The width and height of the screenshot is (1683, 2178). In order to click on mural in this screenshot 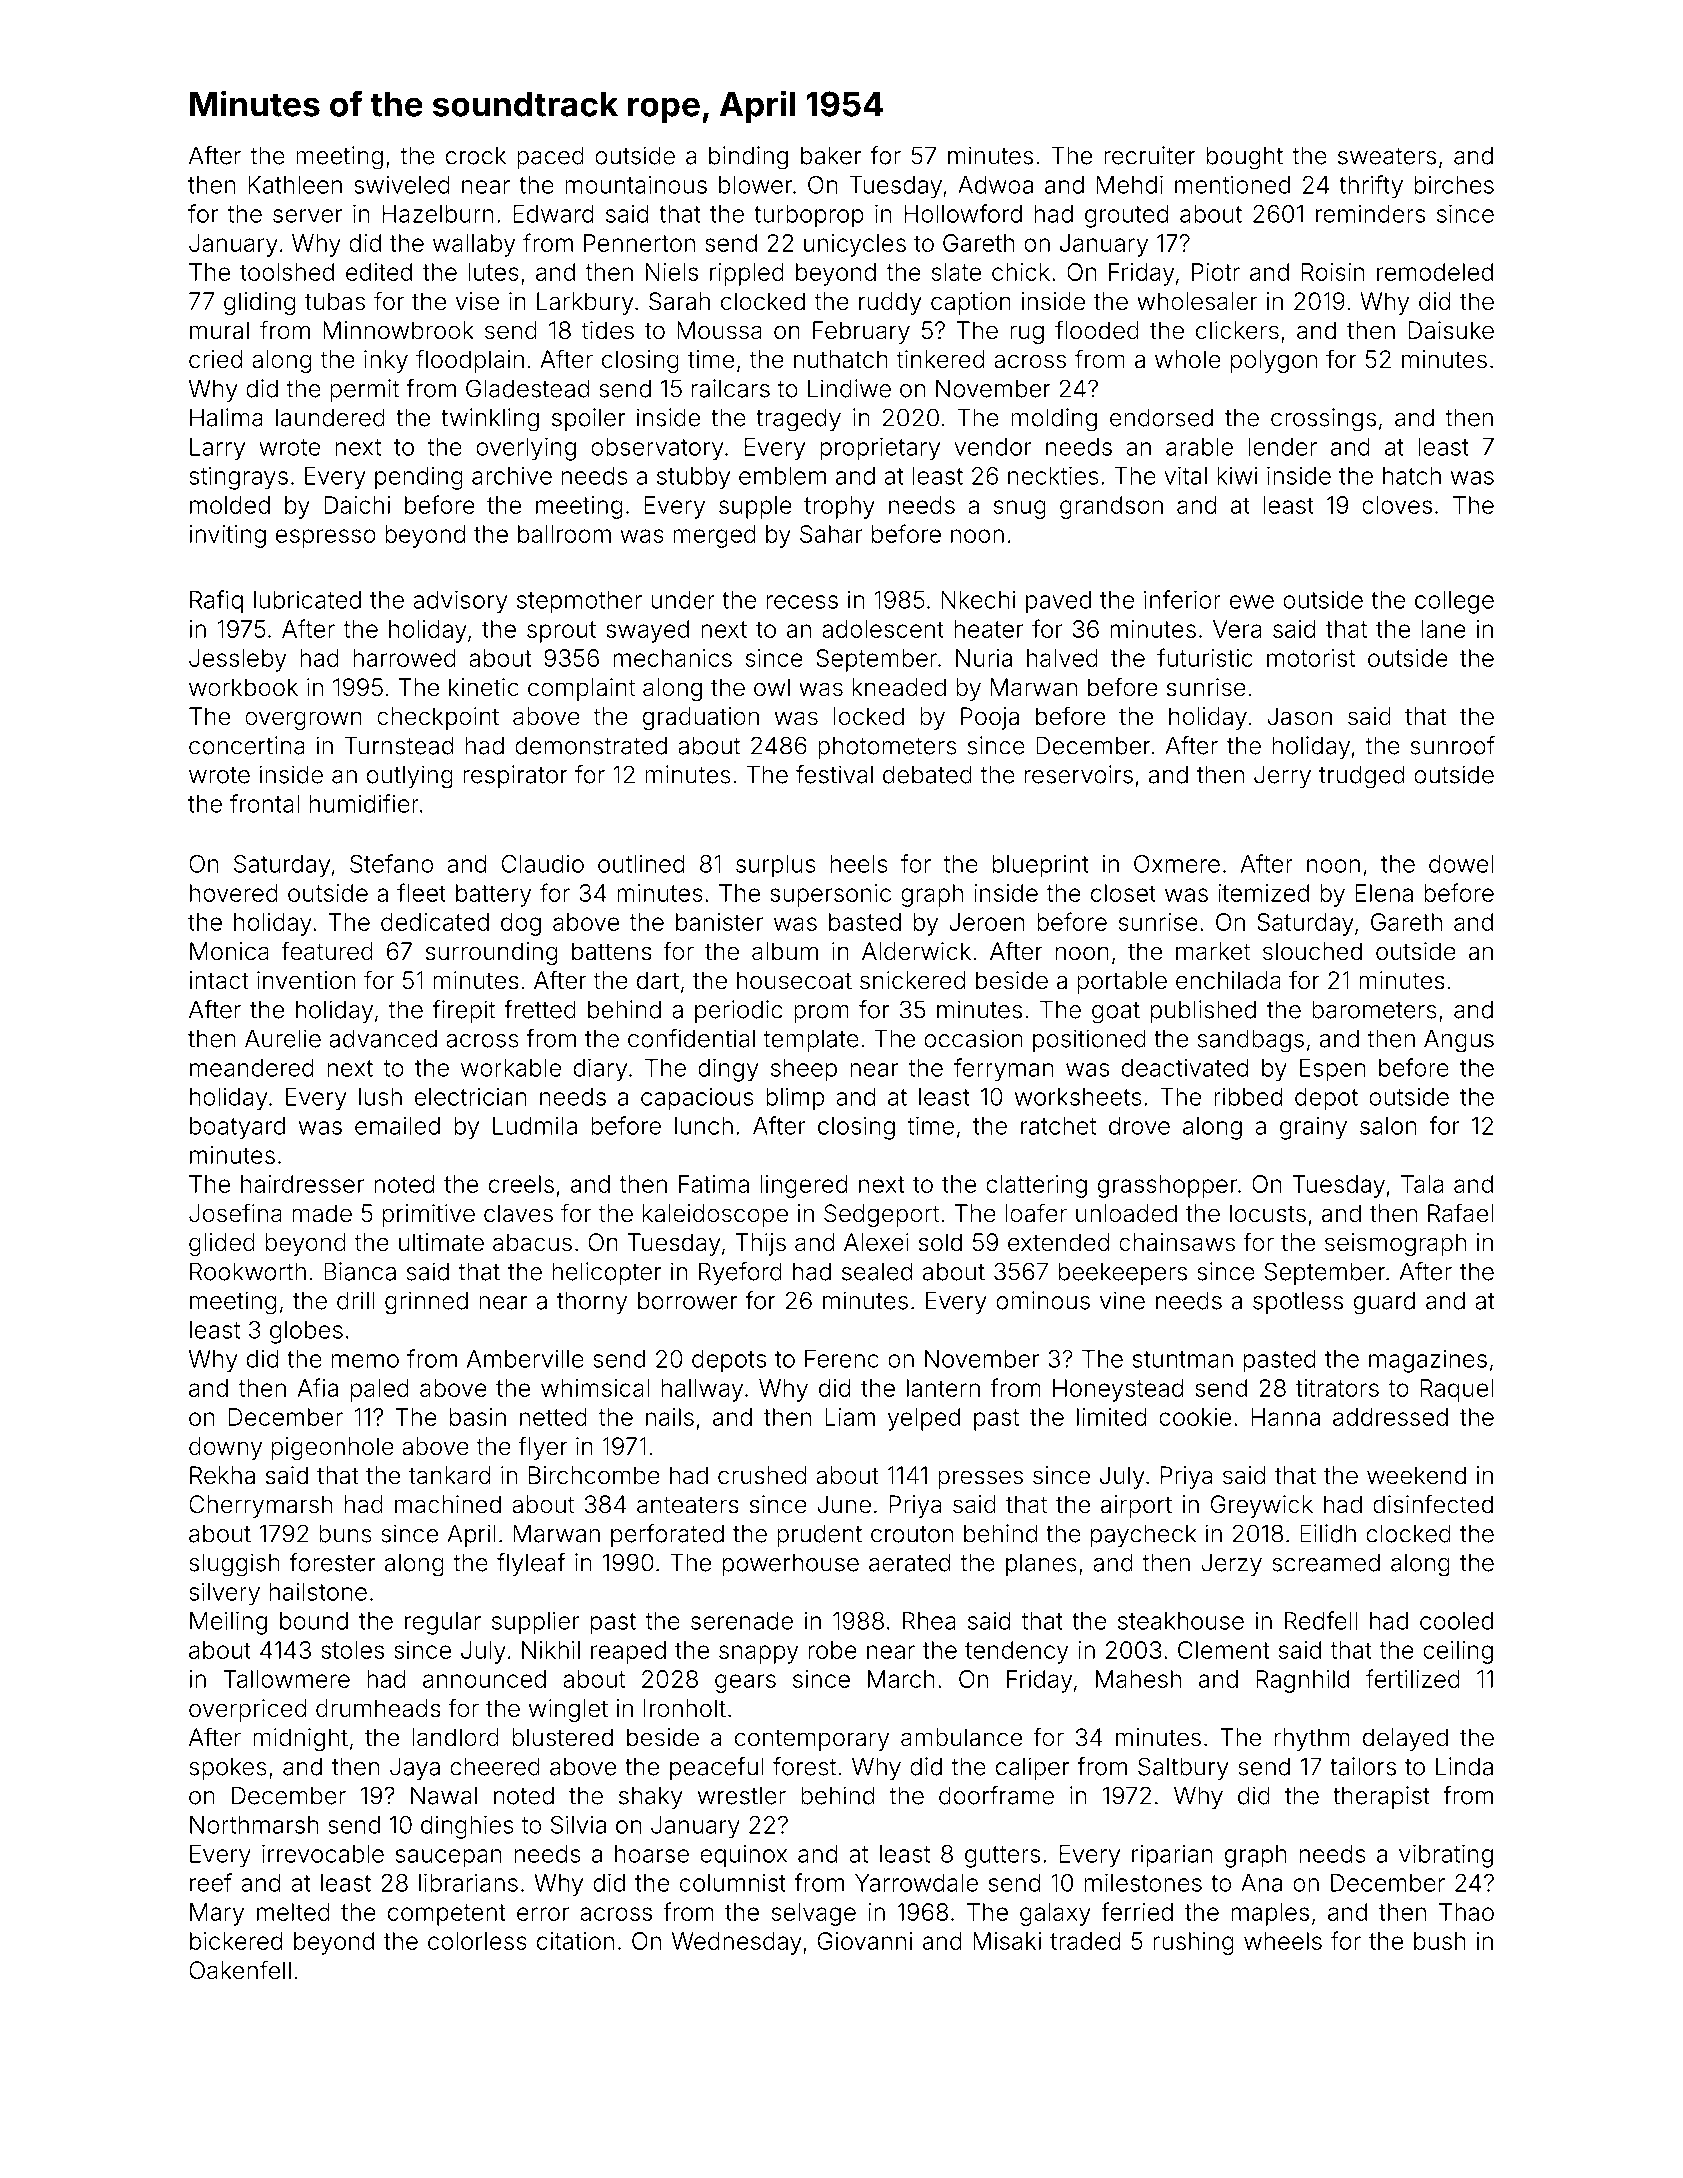, I will do `click(219, 330)`.
